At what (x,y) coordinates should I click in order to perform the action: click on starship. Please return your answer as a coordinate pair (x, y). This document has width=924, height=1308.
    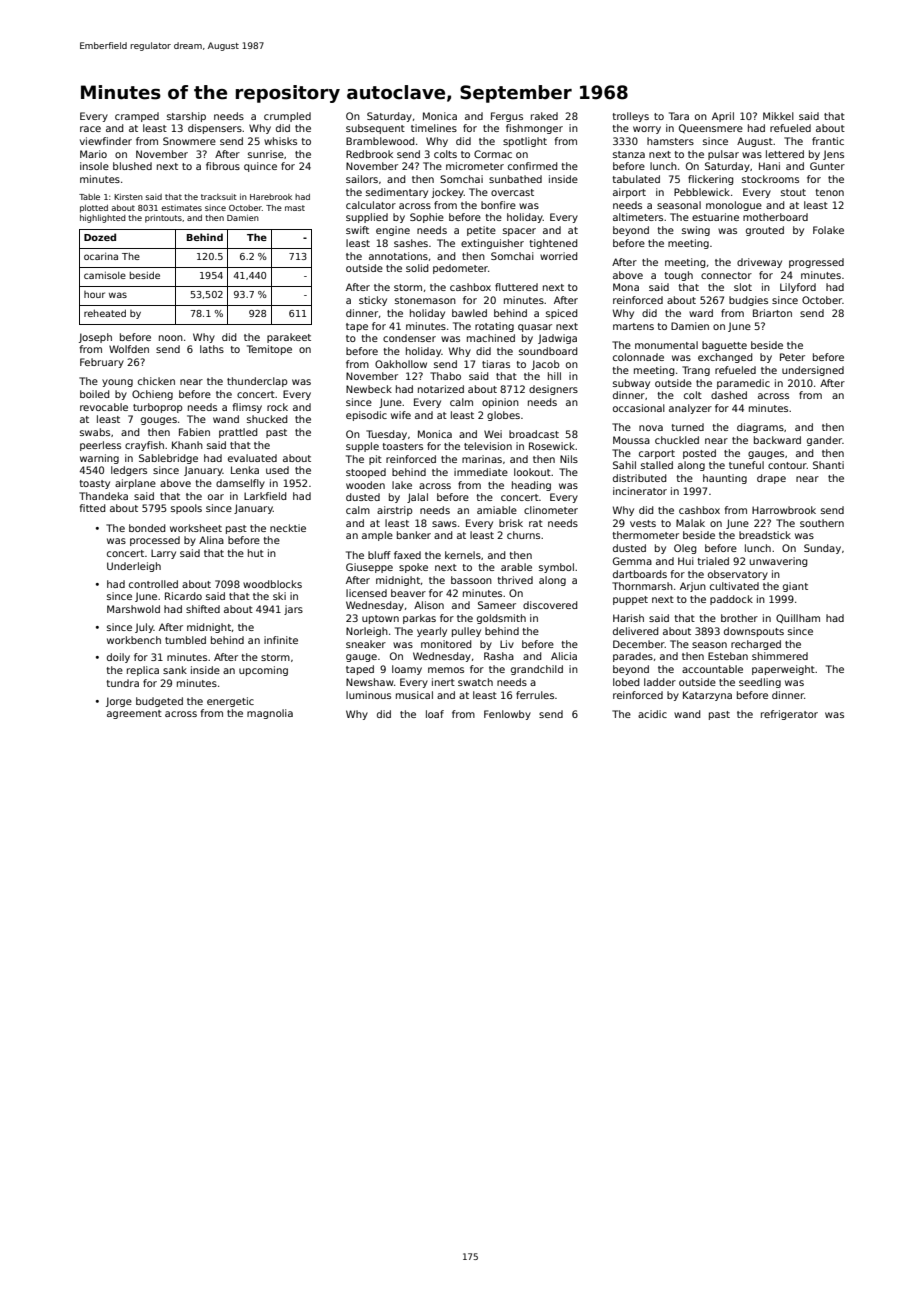
    Looking at the image, I should click on (186, 117).
